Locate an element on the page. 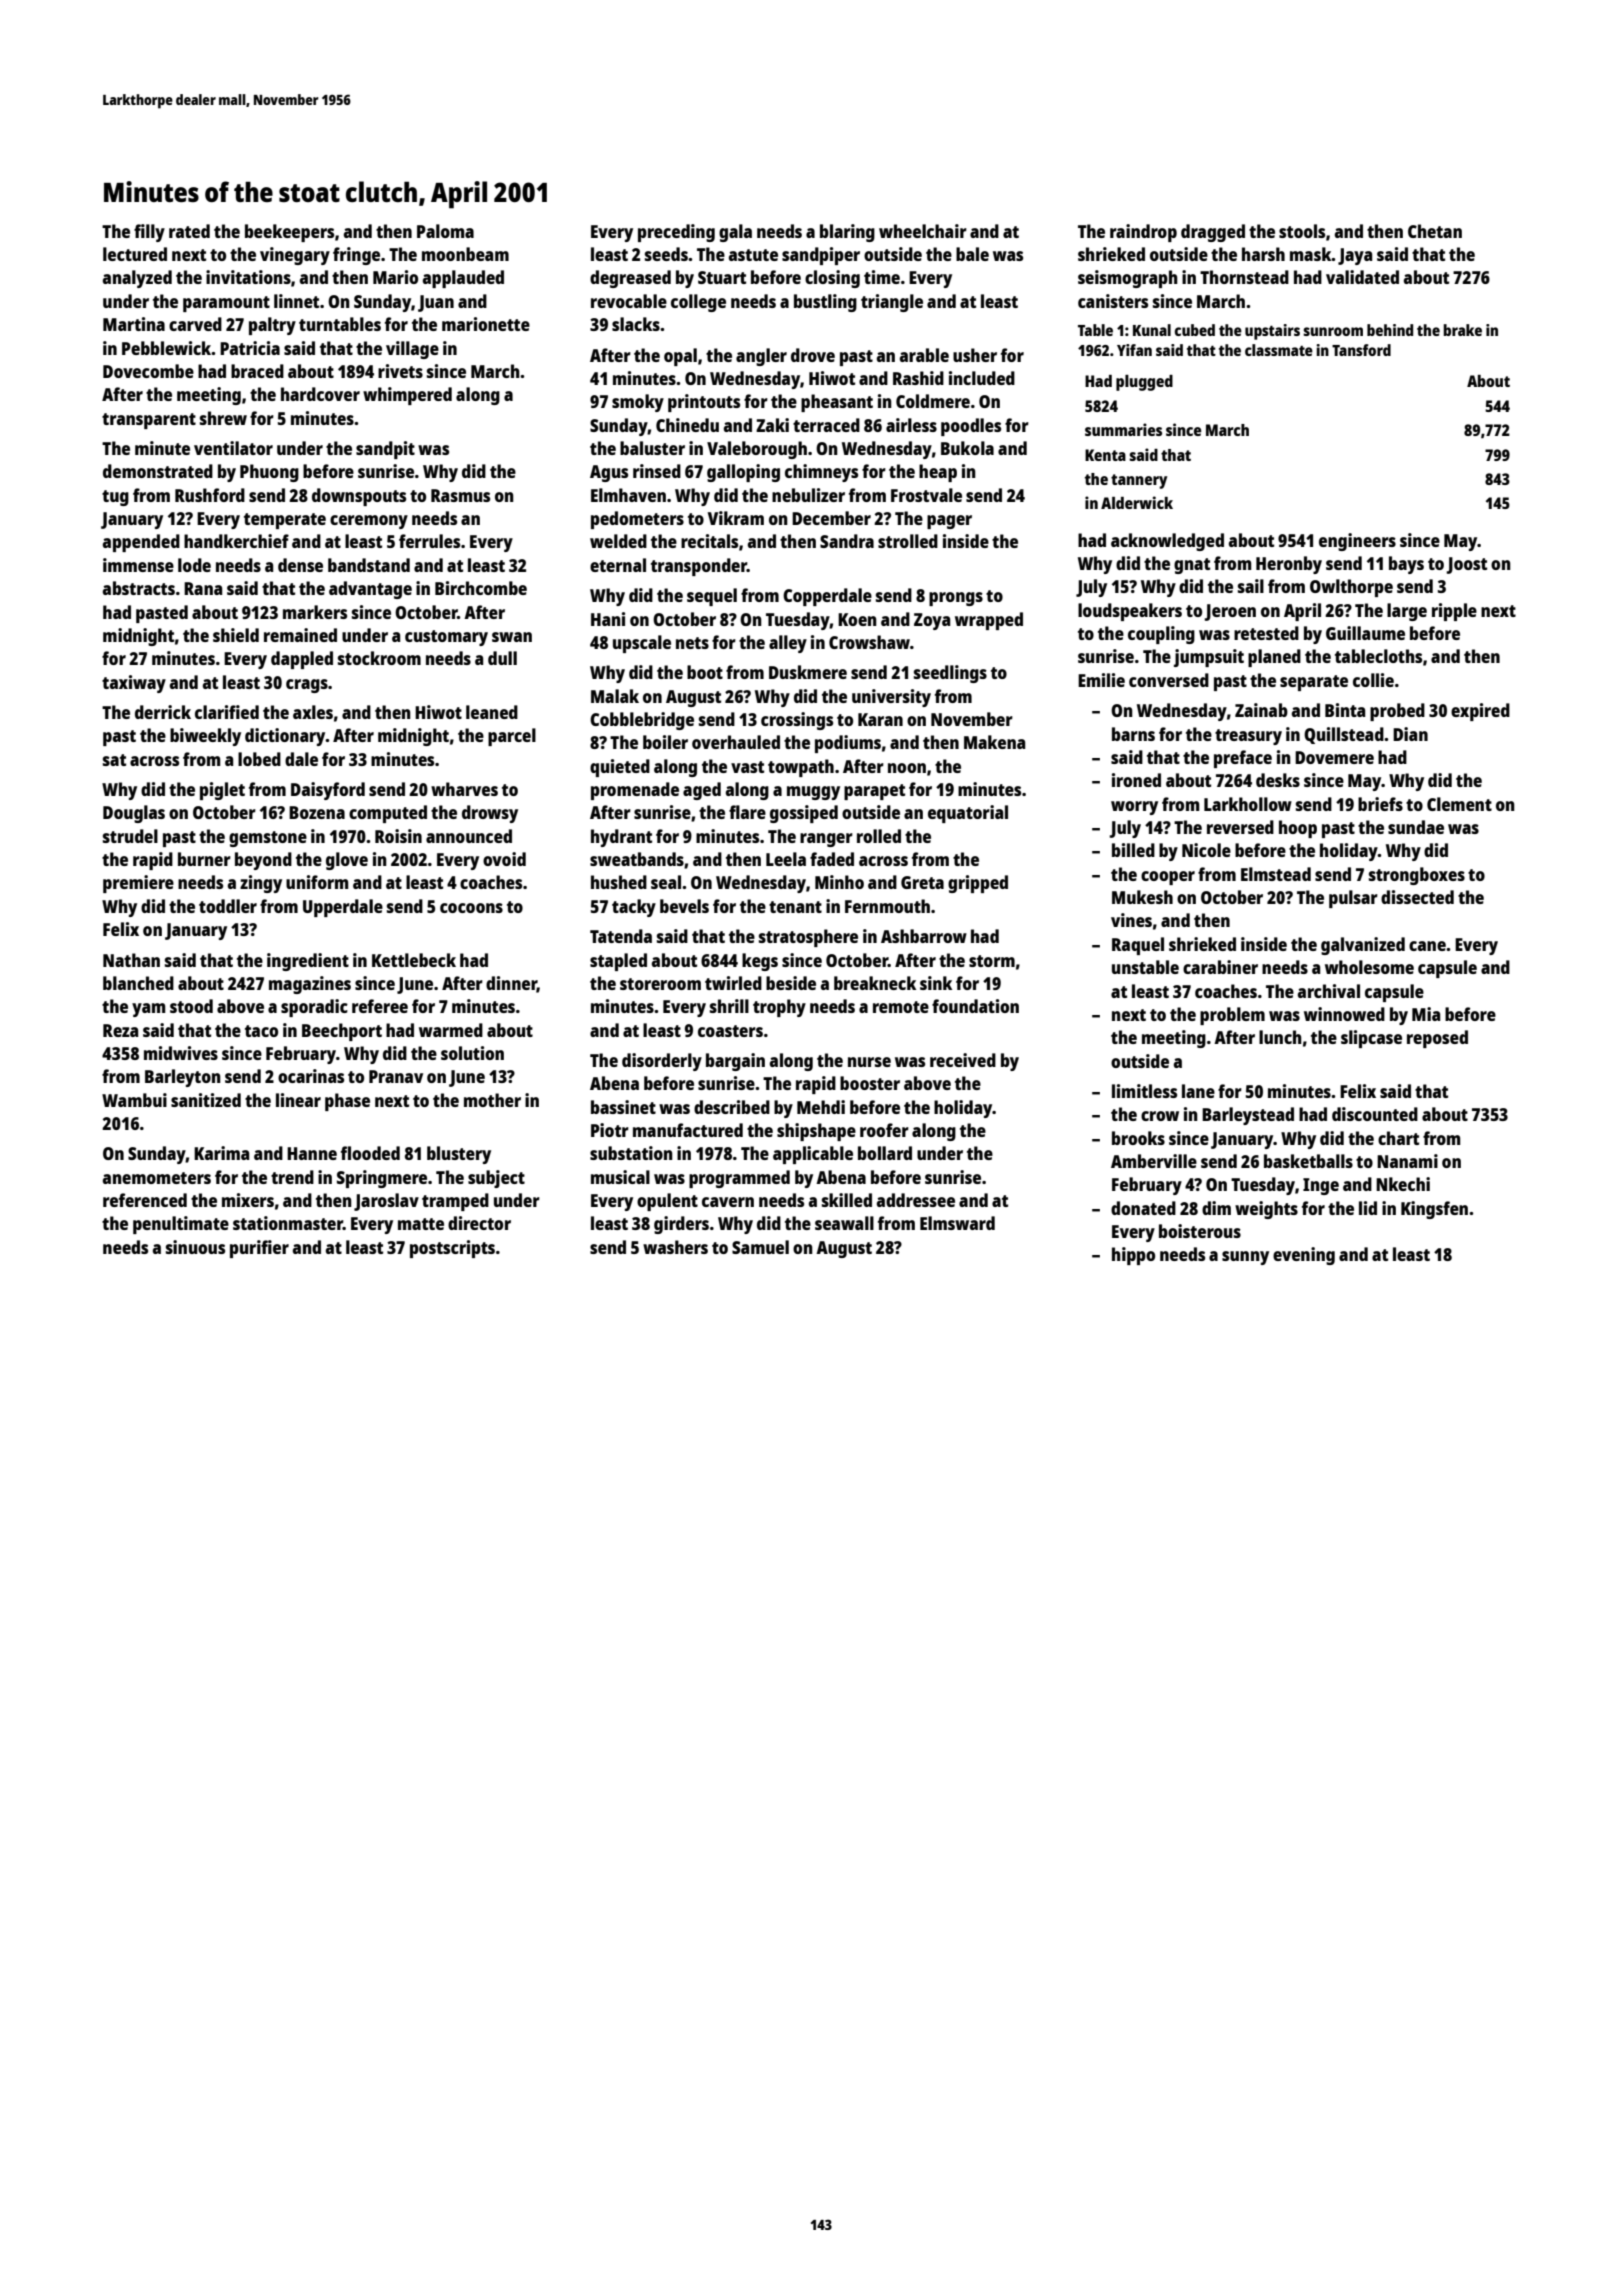  Nathan is located at coordinates (131, 960).
